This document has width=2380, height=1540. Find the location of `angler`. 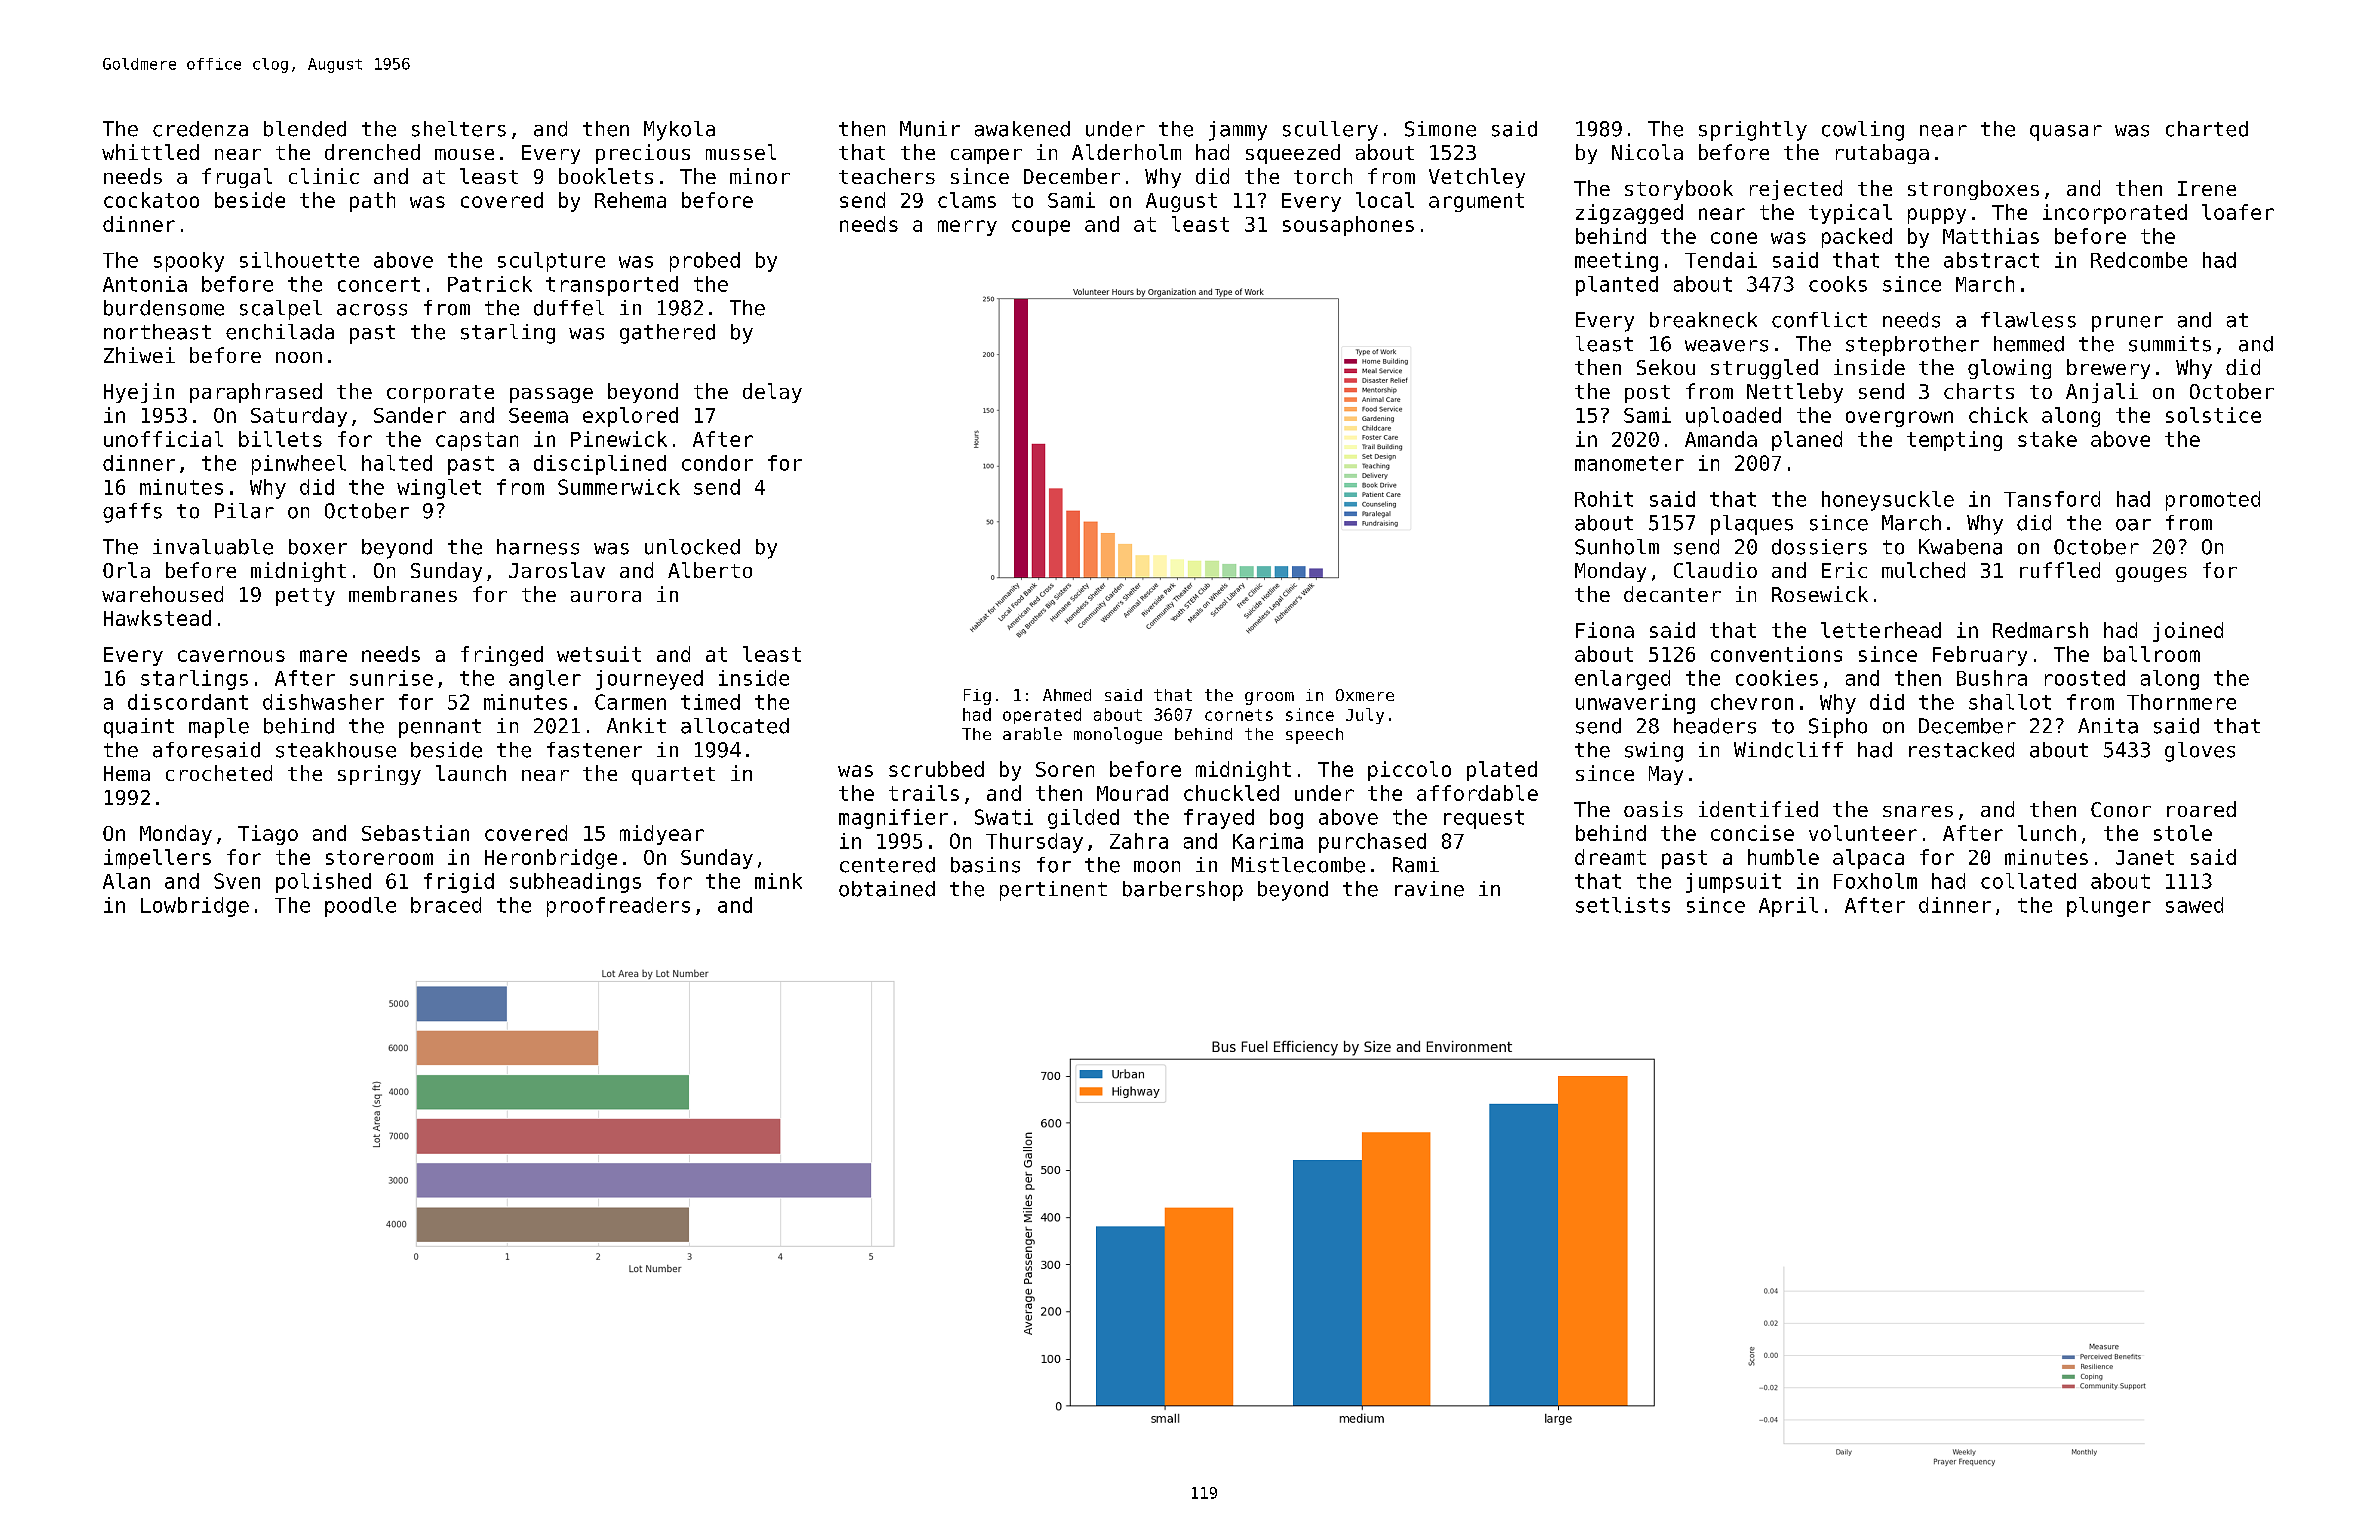

angler is located at coordinates (545, 680).
